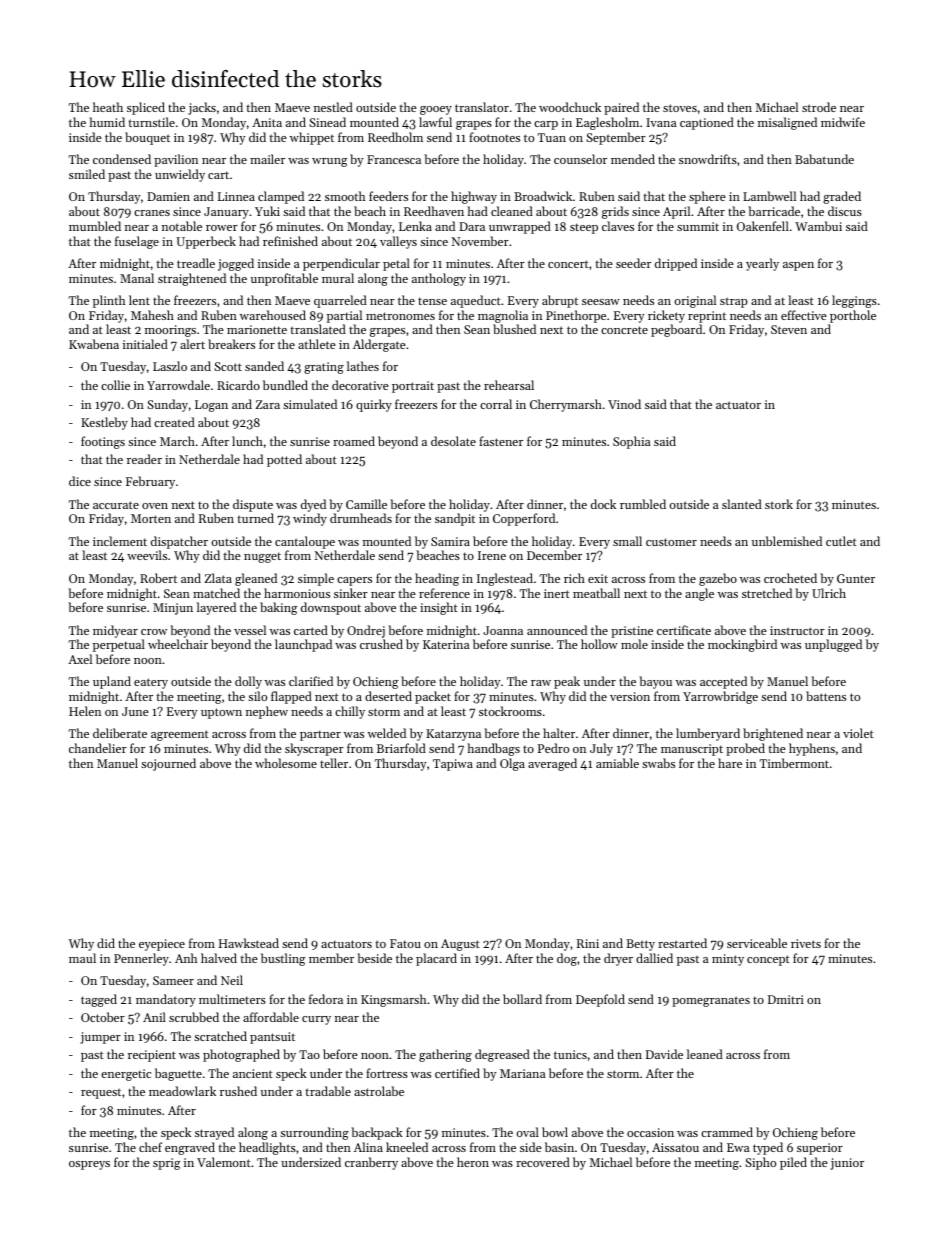  What do you see at coordinates (190, 1148) in the page?
I see `engraved` at bounding box center [190, 1148].
